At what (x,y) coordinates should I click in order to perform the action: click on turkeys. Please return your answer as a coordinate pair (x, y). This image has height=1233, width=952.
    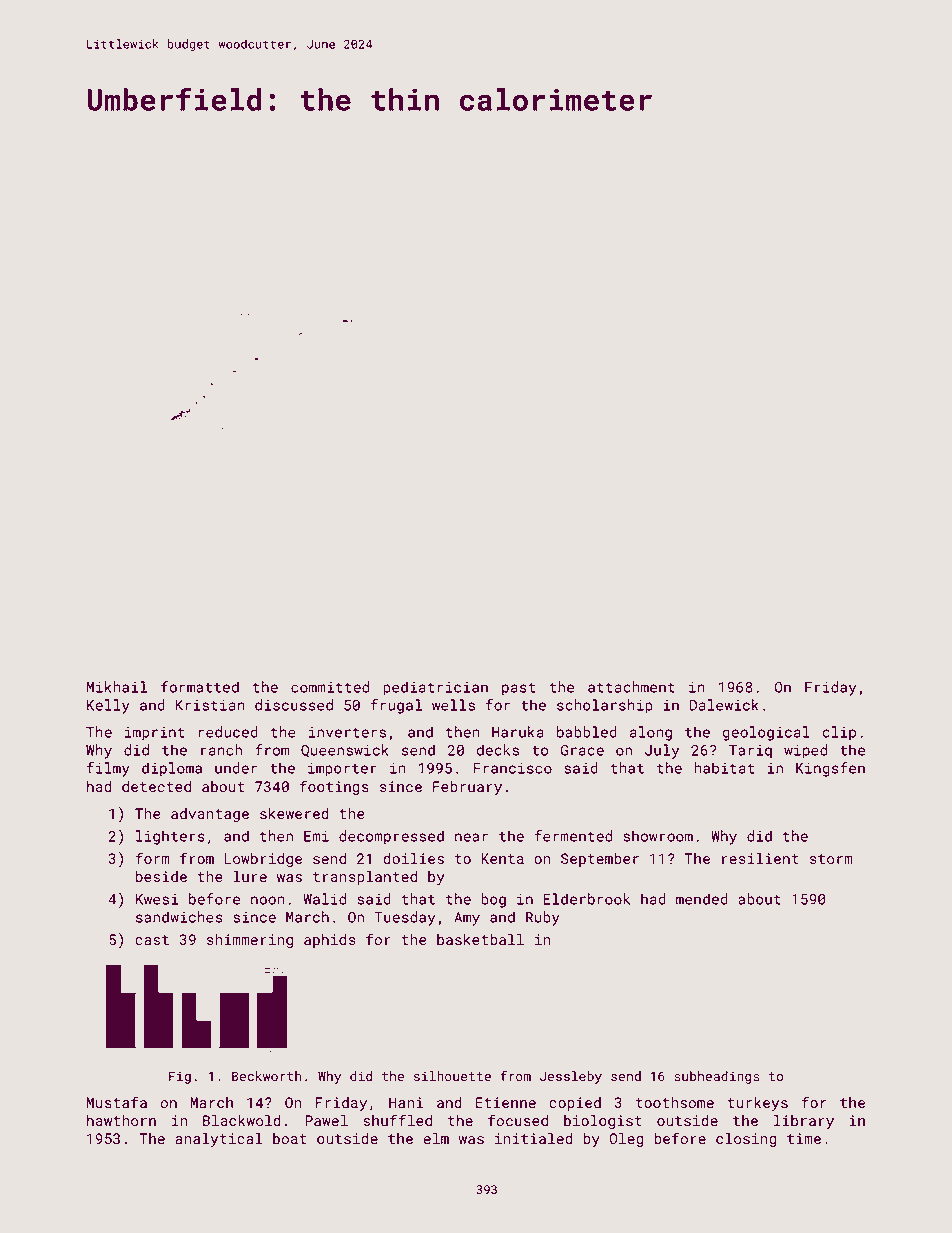
    Looking at the image, I should click on (757, 1104).
